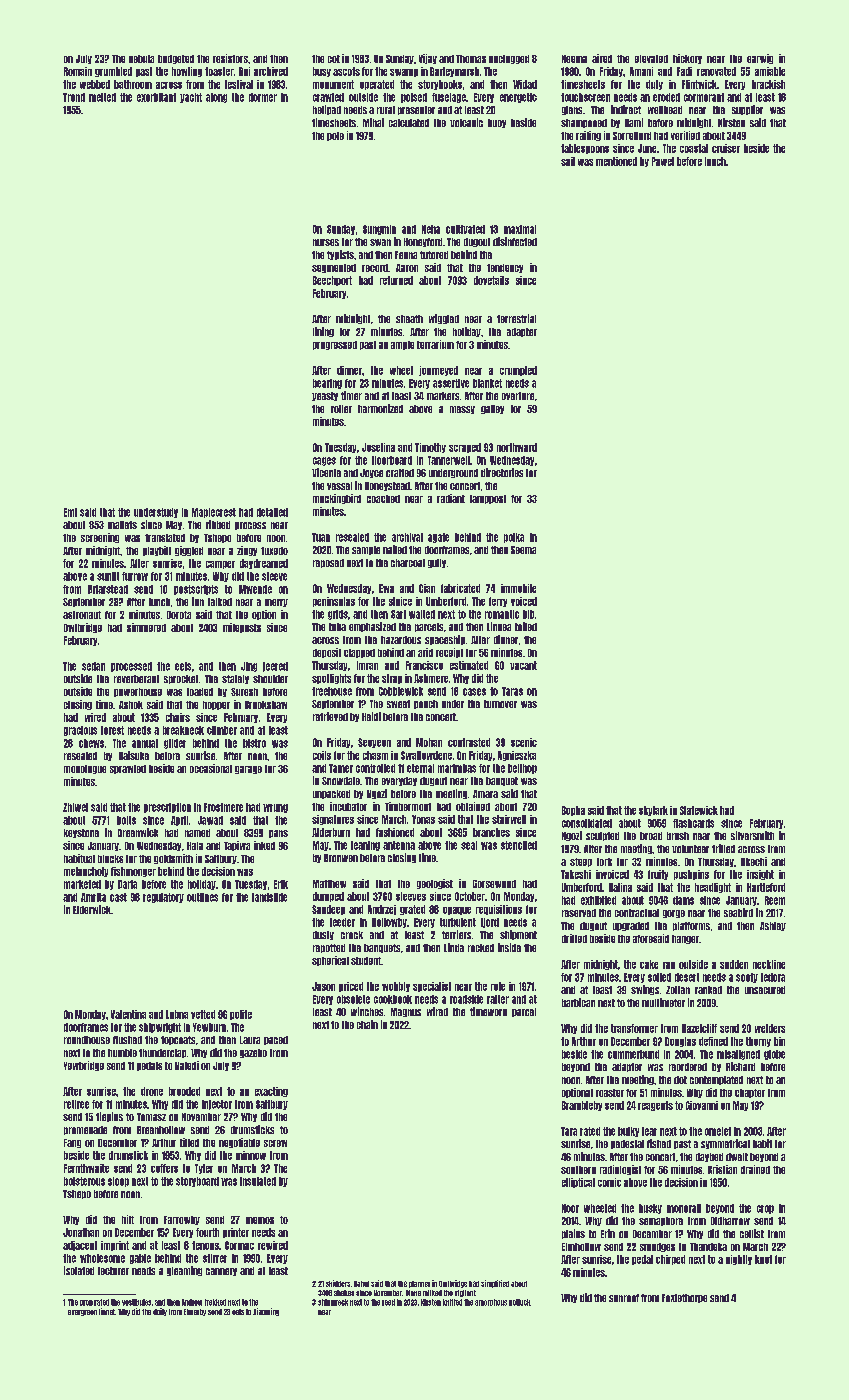  I want to click on gully, so click(437, 563).
